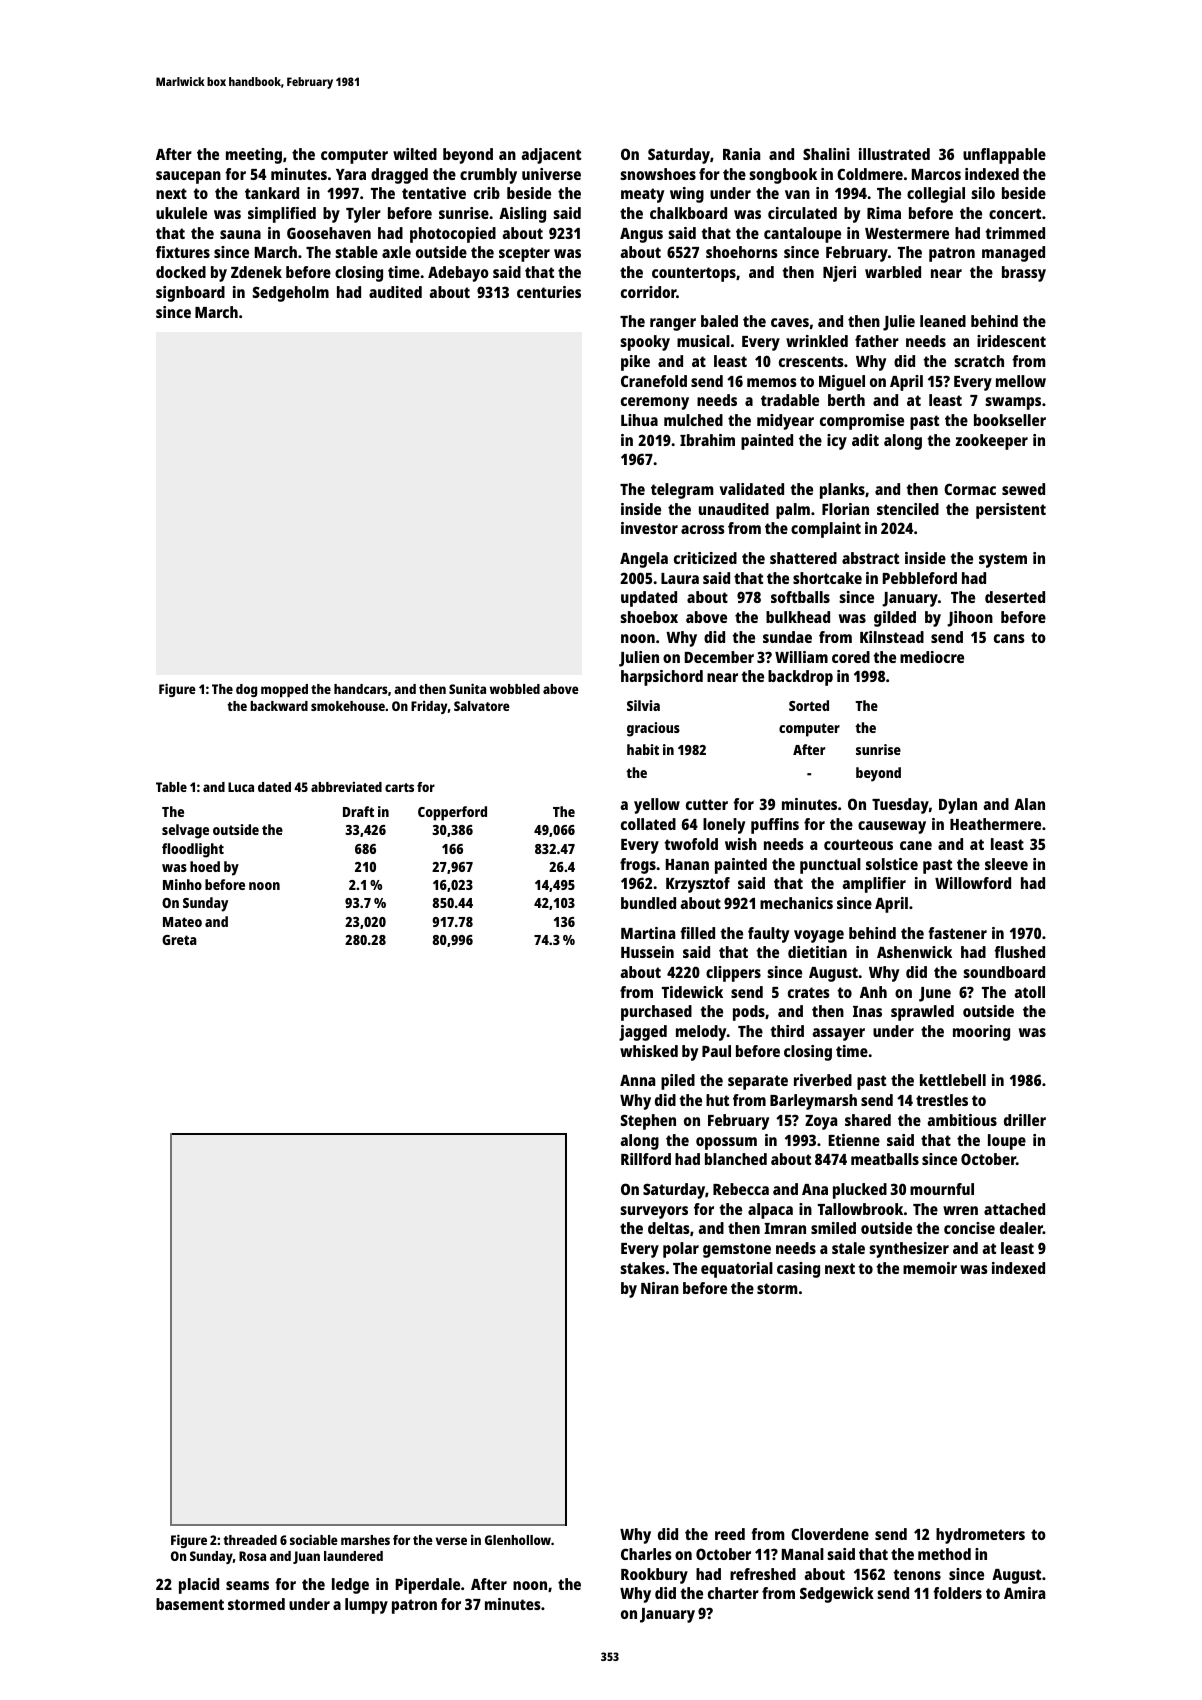  Describe the element at coordinates (643, 749) in the screenshot. I see `habit` at that location.
